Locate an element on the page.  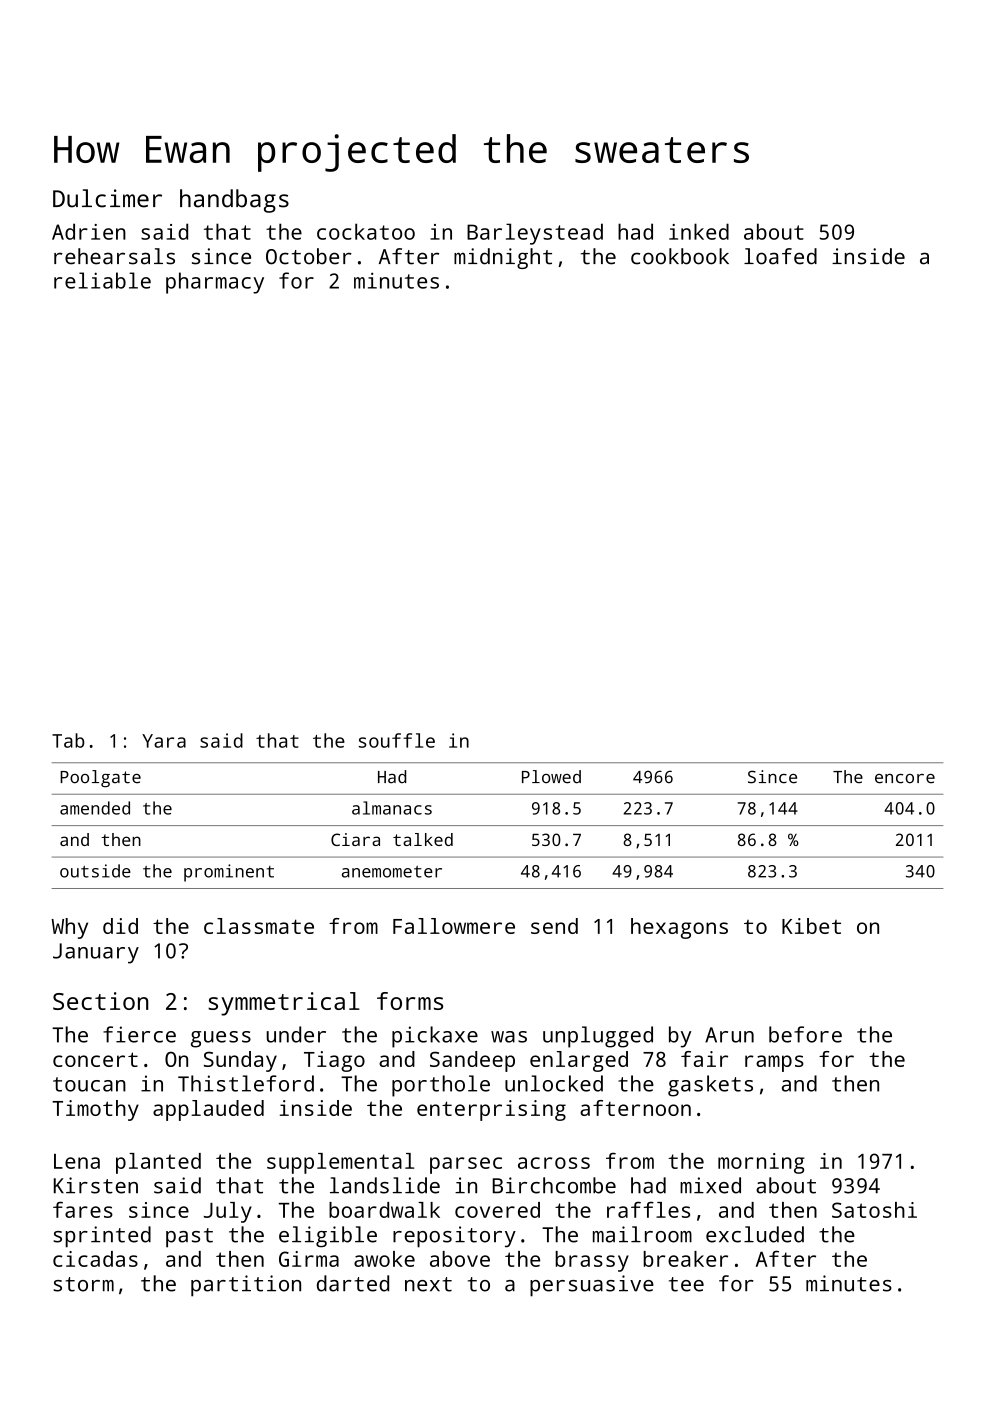
unplugged is located at coordinates (598, 1037).
